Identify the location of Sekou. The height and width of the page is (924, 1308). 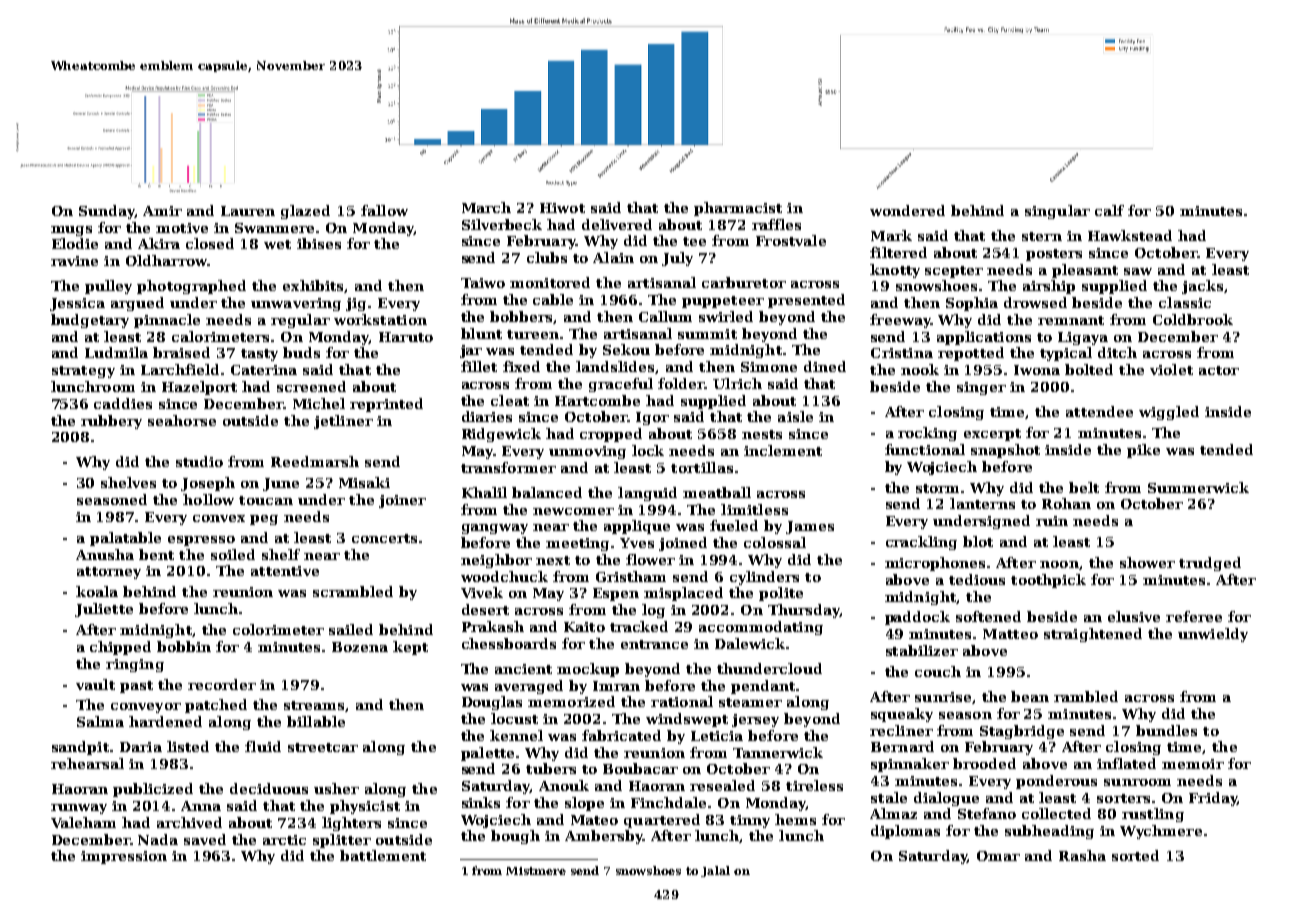
(626, 349).
